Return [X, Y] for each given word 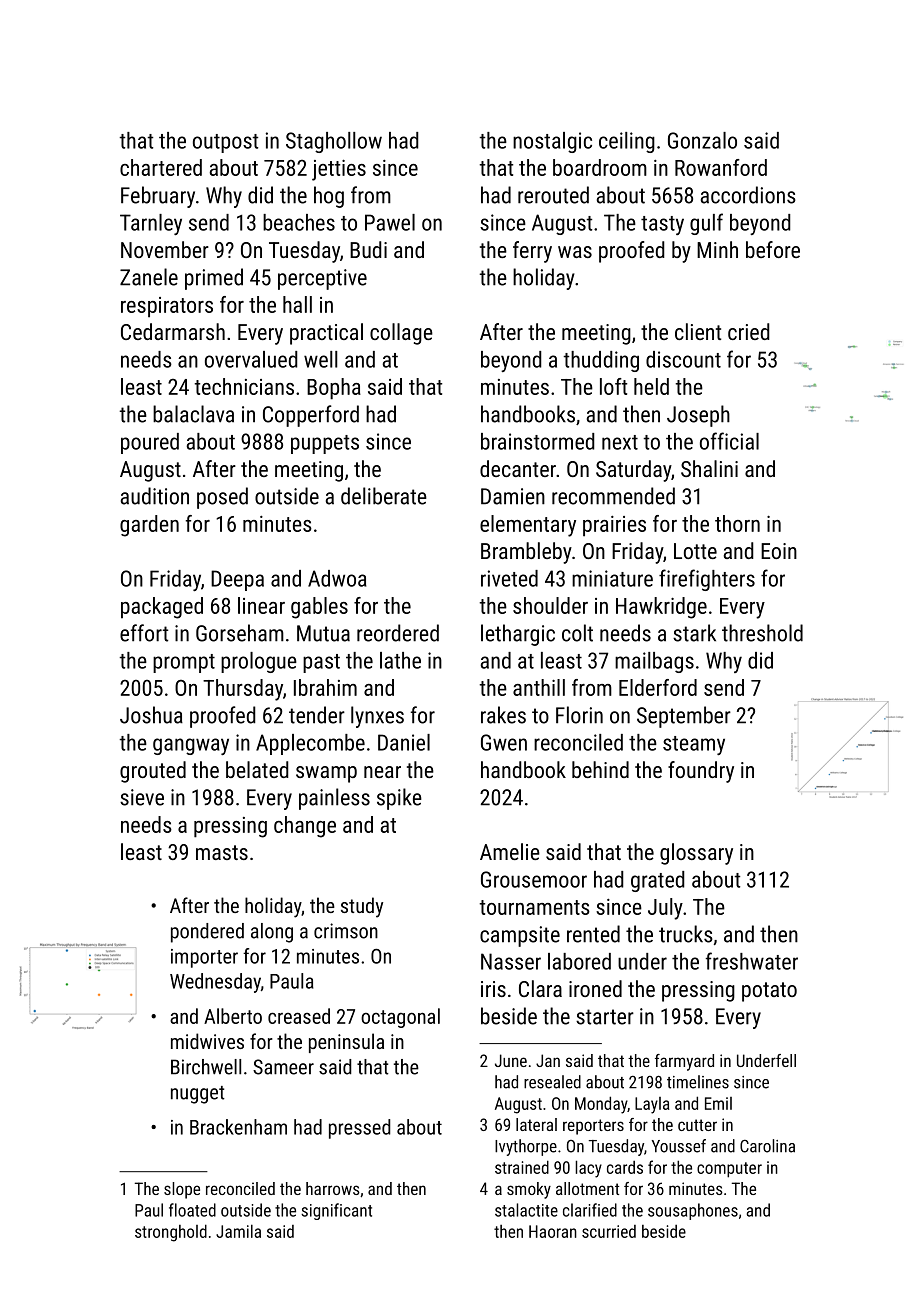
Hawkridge [661, 608]
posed [222, 498]
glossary [696, 854]
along [272, 933]
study [362, 907]
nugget [198, 1095]
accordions [748, 195]
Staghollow [334, 142]
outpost [225, 143]
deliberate [384, 496]
